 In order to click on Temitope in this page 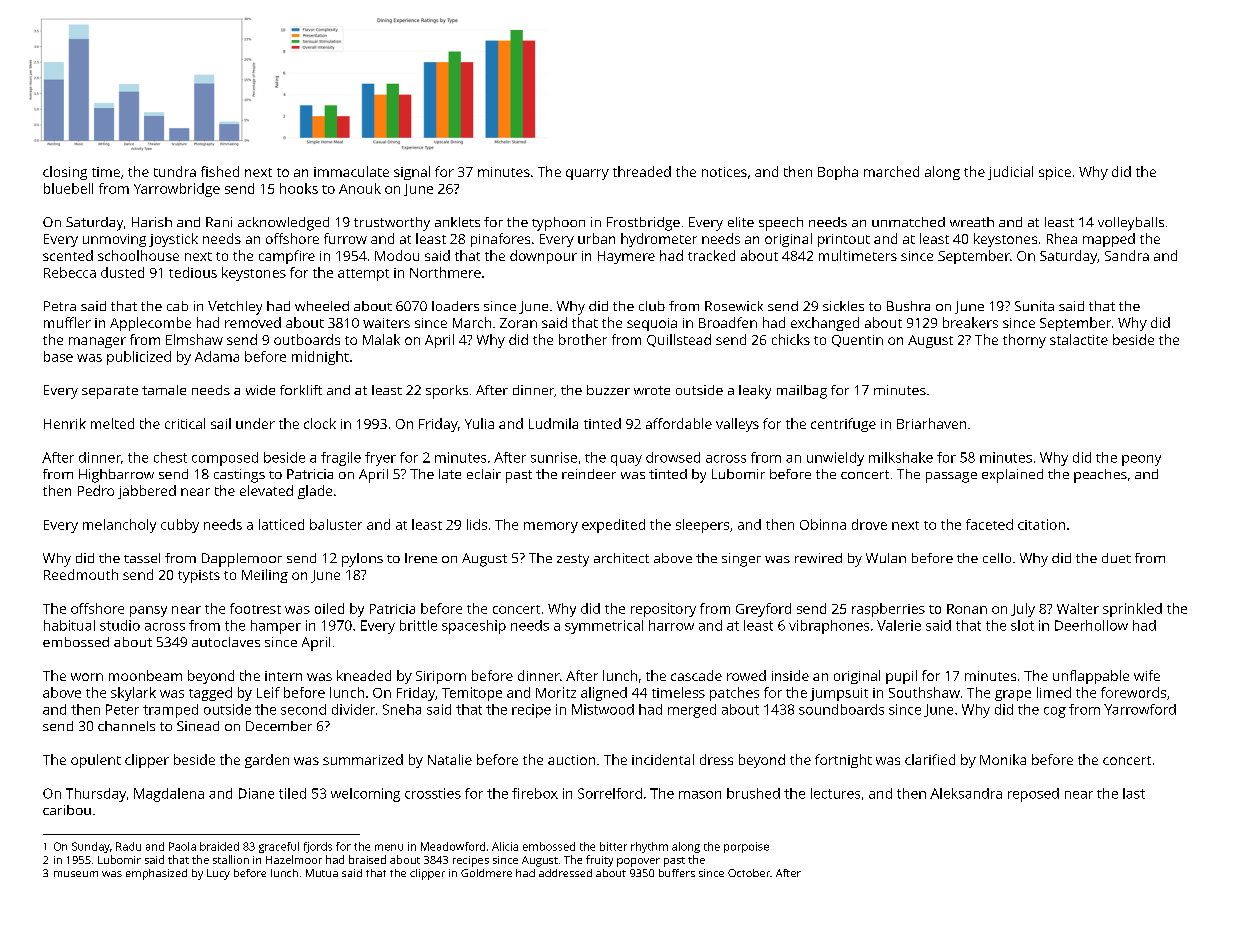, I will do `click(472, 694)`.
